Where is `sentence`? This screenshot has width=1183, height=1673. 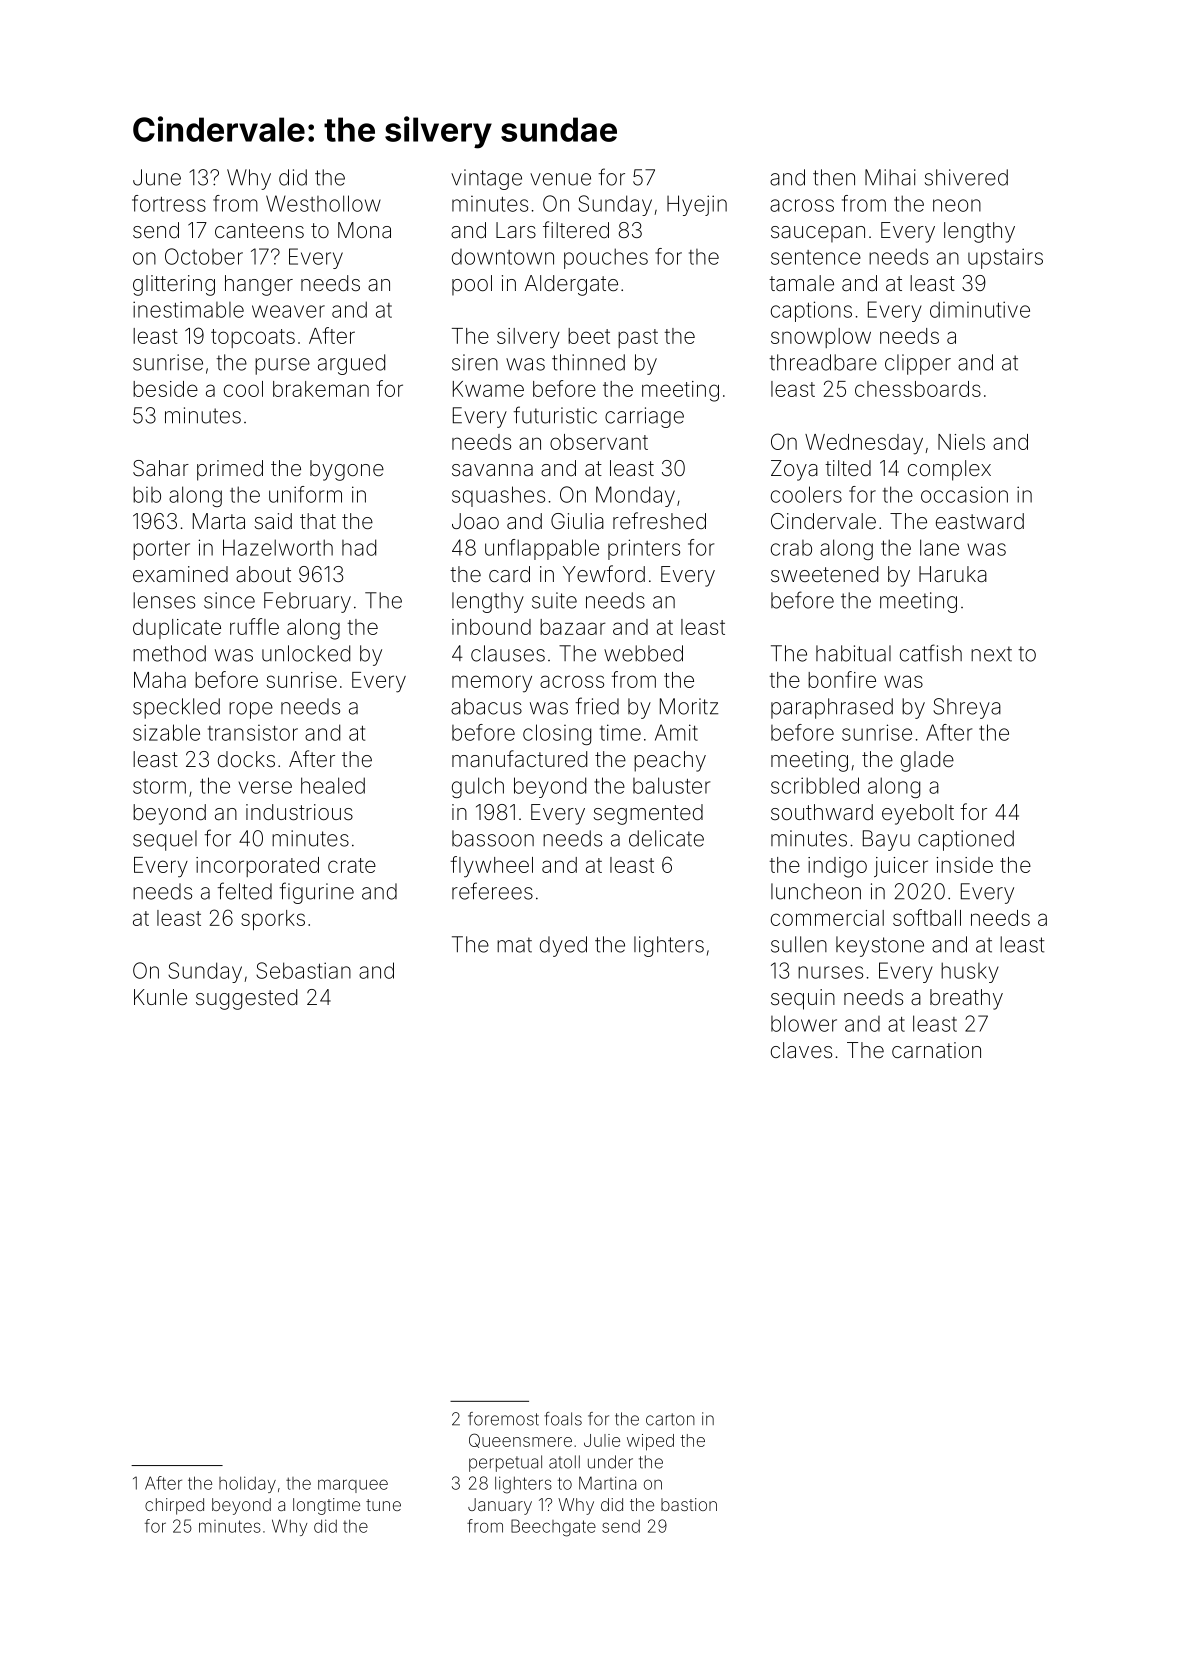 sentence is located at coordinates (816, 257).
